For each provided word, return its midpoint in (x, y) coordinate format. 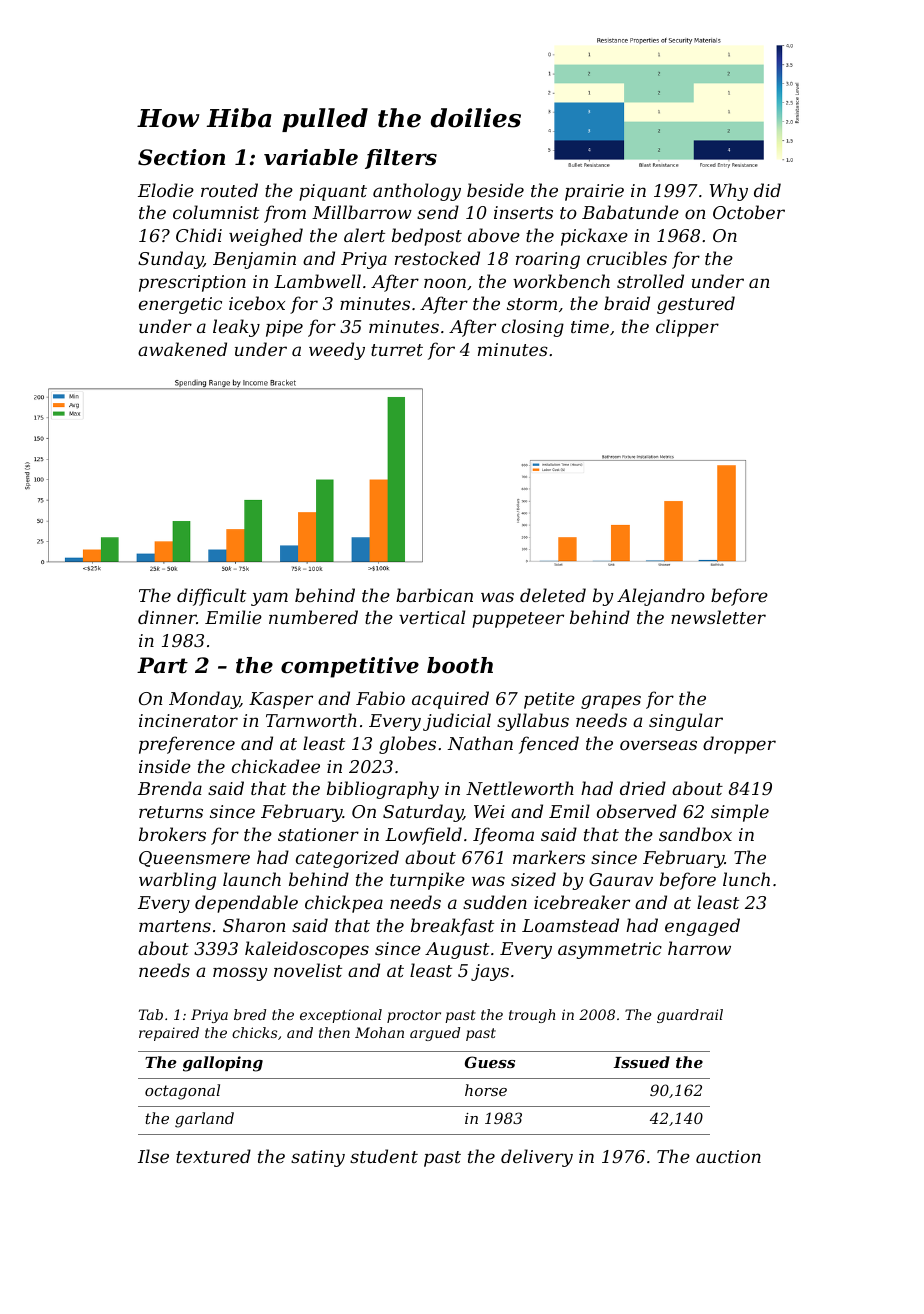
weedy (337, 351)
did (767, 190)
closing (533, 328)
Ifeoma (503, 836)
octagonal (182, 1092)
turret (397, 350)
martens (175, 926)
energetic (180, 305)
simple (740, 813)
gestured (696, 305)
